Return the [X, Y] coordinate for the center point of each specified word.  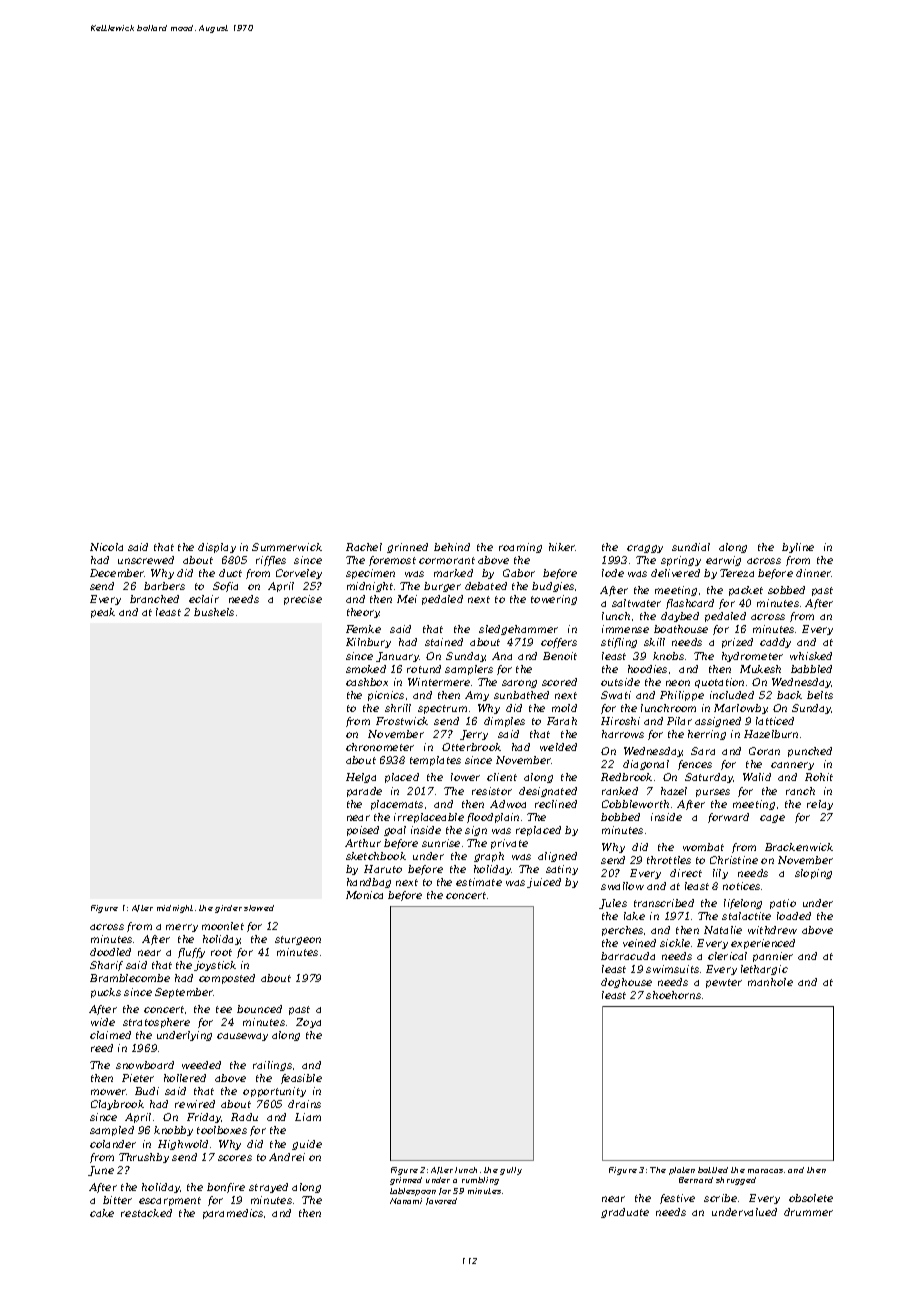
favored [441, 1201]
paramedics [233, 1214]
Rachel [364, 547]
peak [103, 613]
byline [798, 548]
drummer [808, 1212]
